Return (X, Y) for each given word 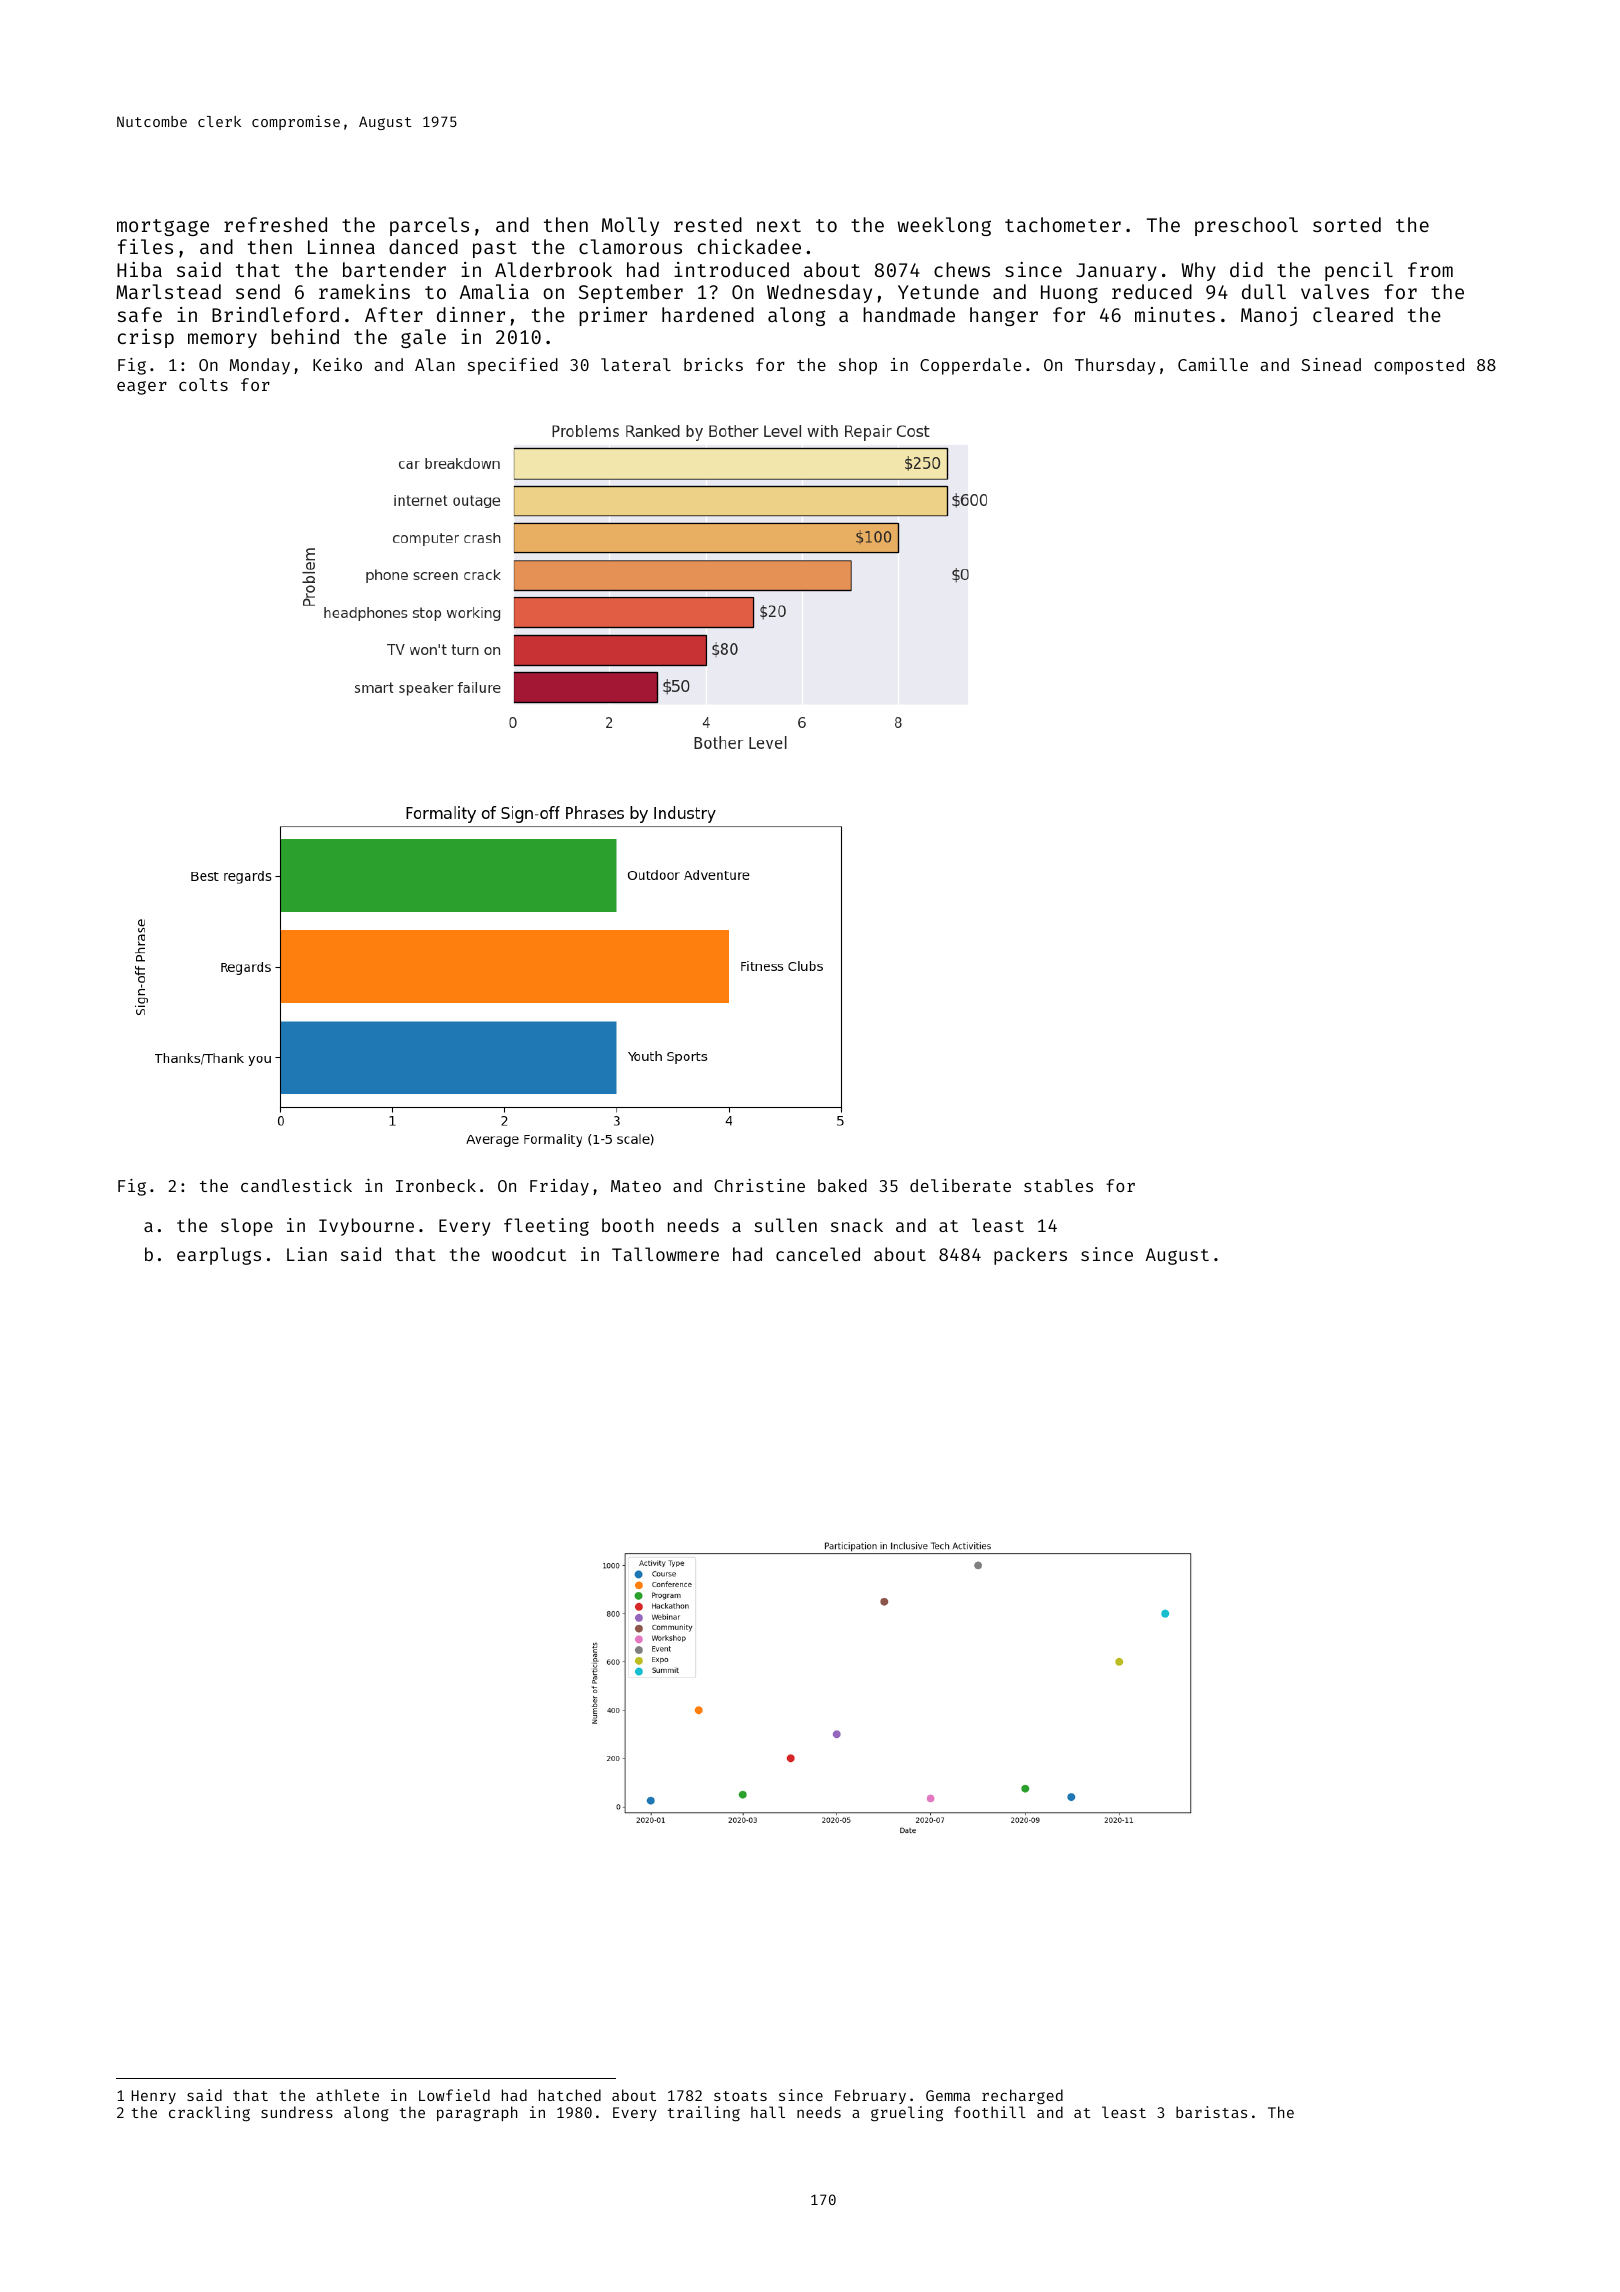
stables (1058, 1185)
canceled (818, 1254)
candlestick (296, 1185)
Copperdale (970, 366)
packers (1030, 1256)
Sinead (1331, 364)
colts (203, 384)
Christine (759, 1185)
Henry (154, 2097)
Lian (307, 1254)
